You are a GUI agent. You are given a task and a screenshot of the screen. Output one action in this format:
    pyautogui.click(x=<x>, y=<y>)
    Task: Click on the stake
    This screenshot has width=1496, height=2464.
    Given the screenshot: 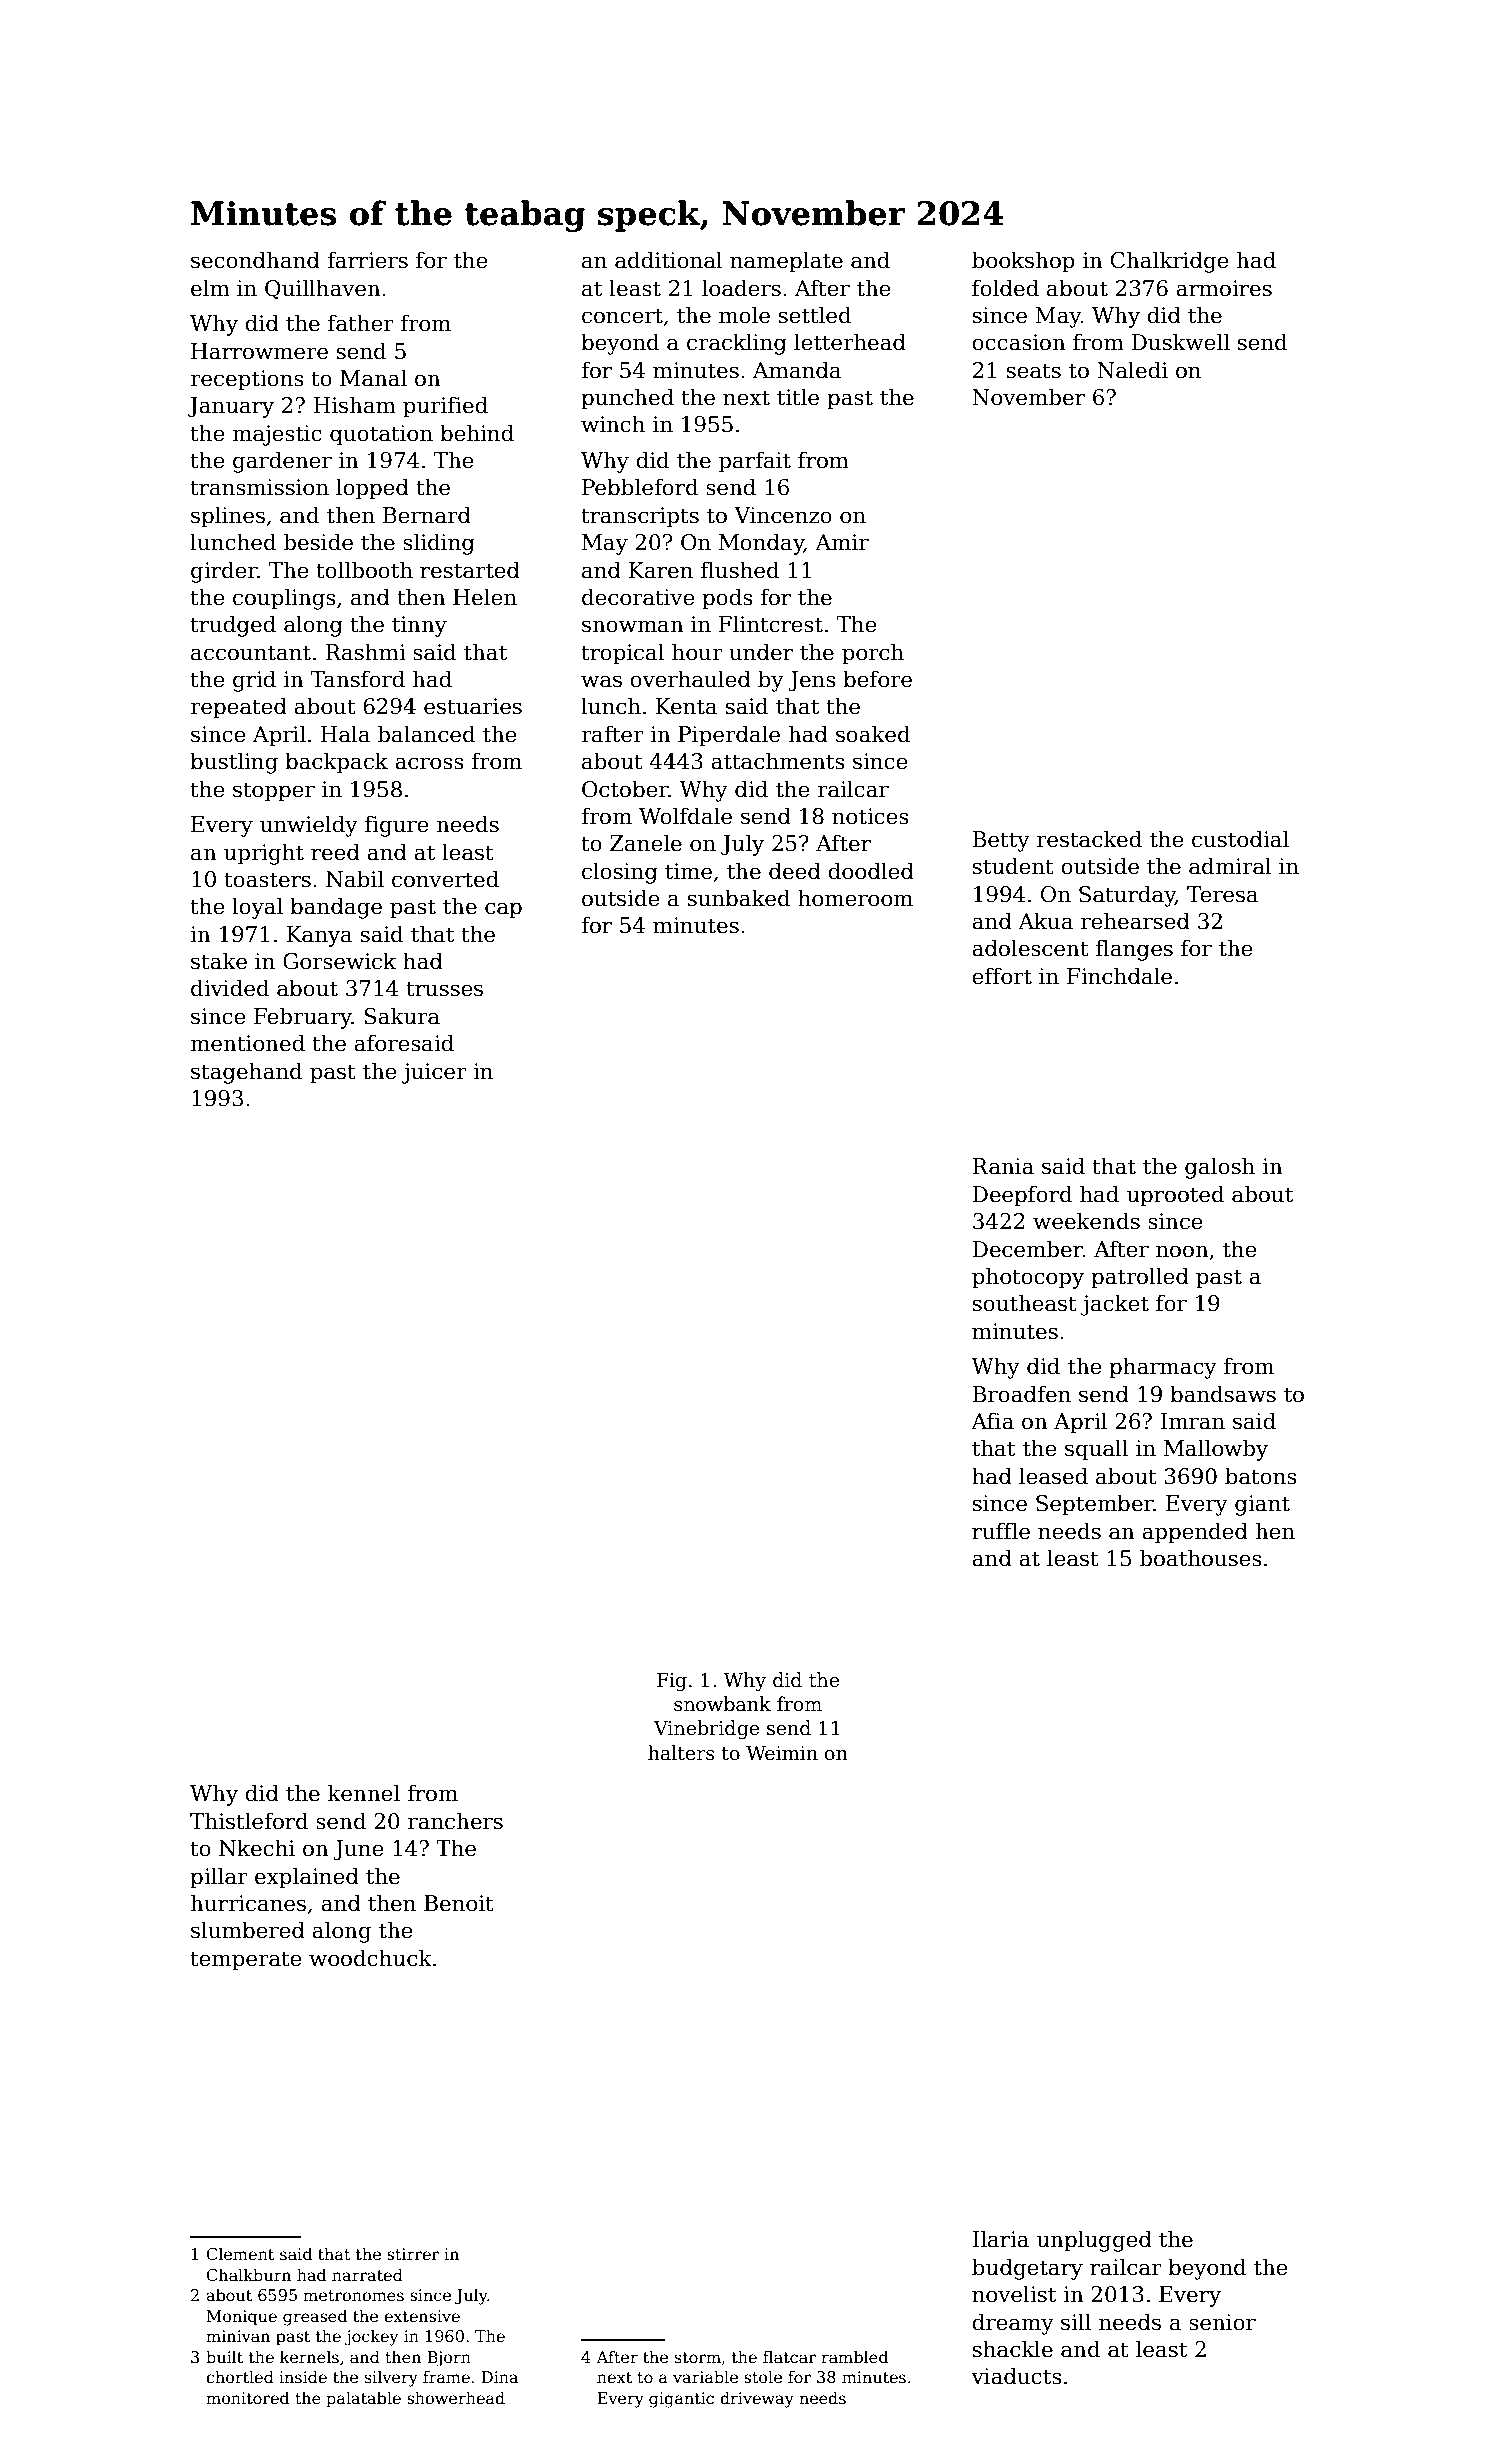 What is the action you would take?
    pyautogui.click(x=219, y=961)
